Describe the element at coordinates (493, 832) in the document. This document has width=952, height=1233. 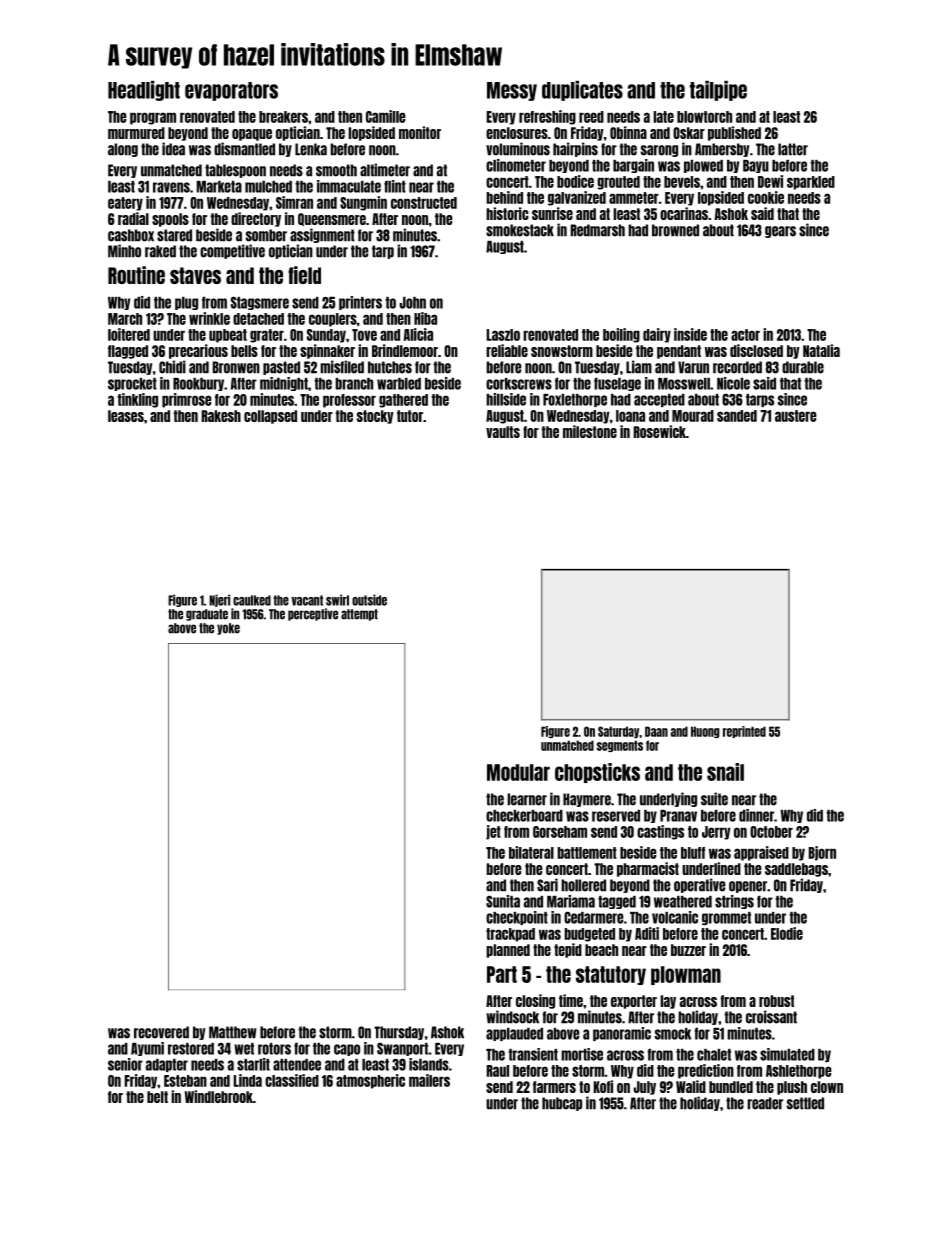
I see `jet` at that location.
